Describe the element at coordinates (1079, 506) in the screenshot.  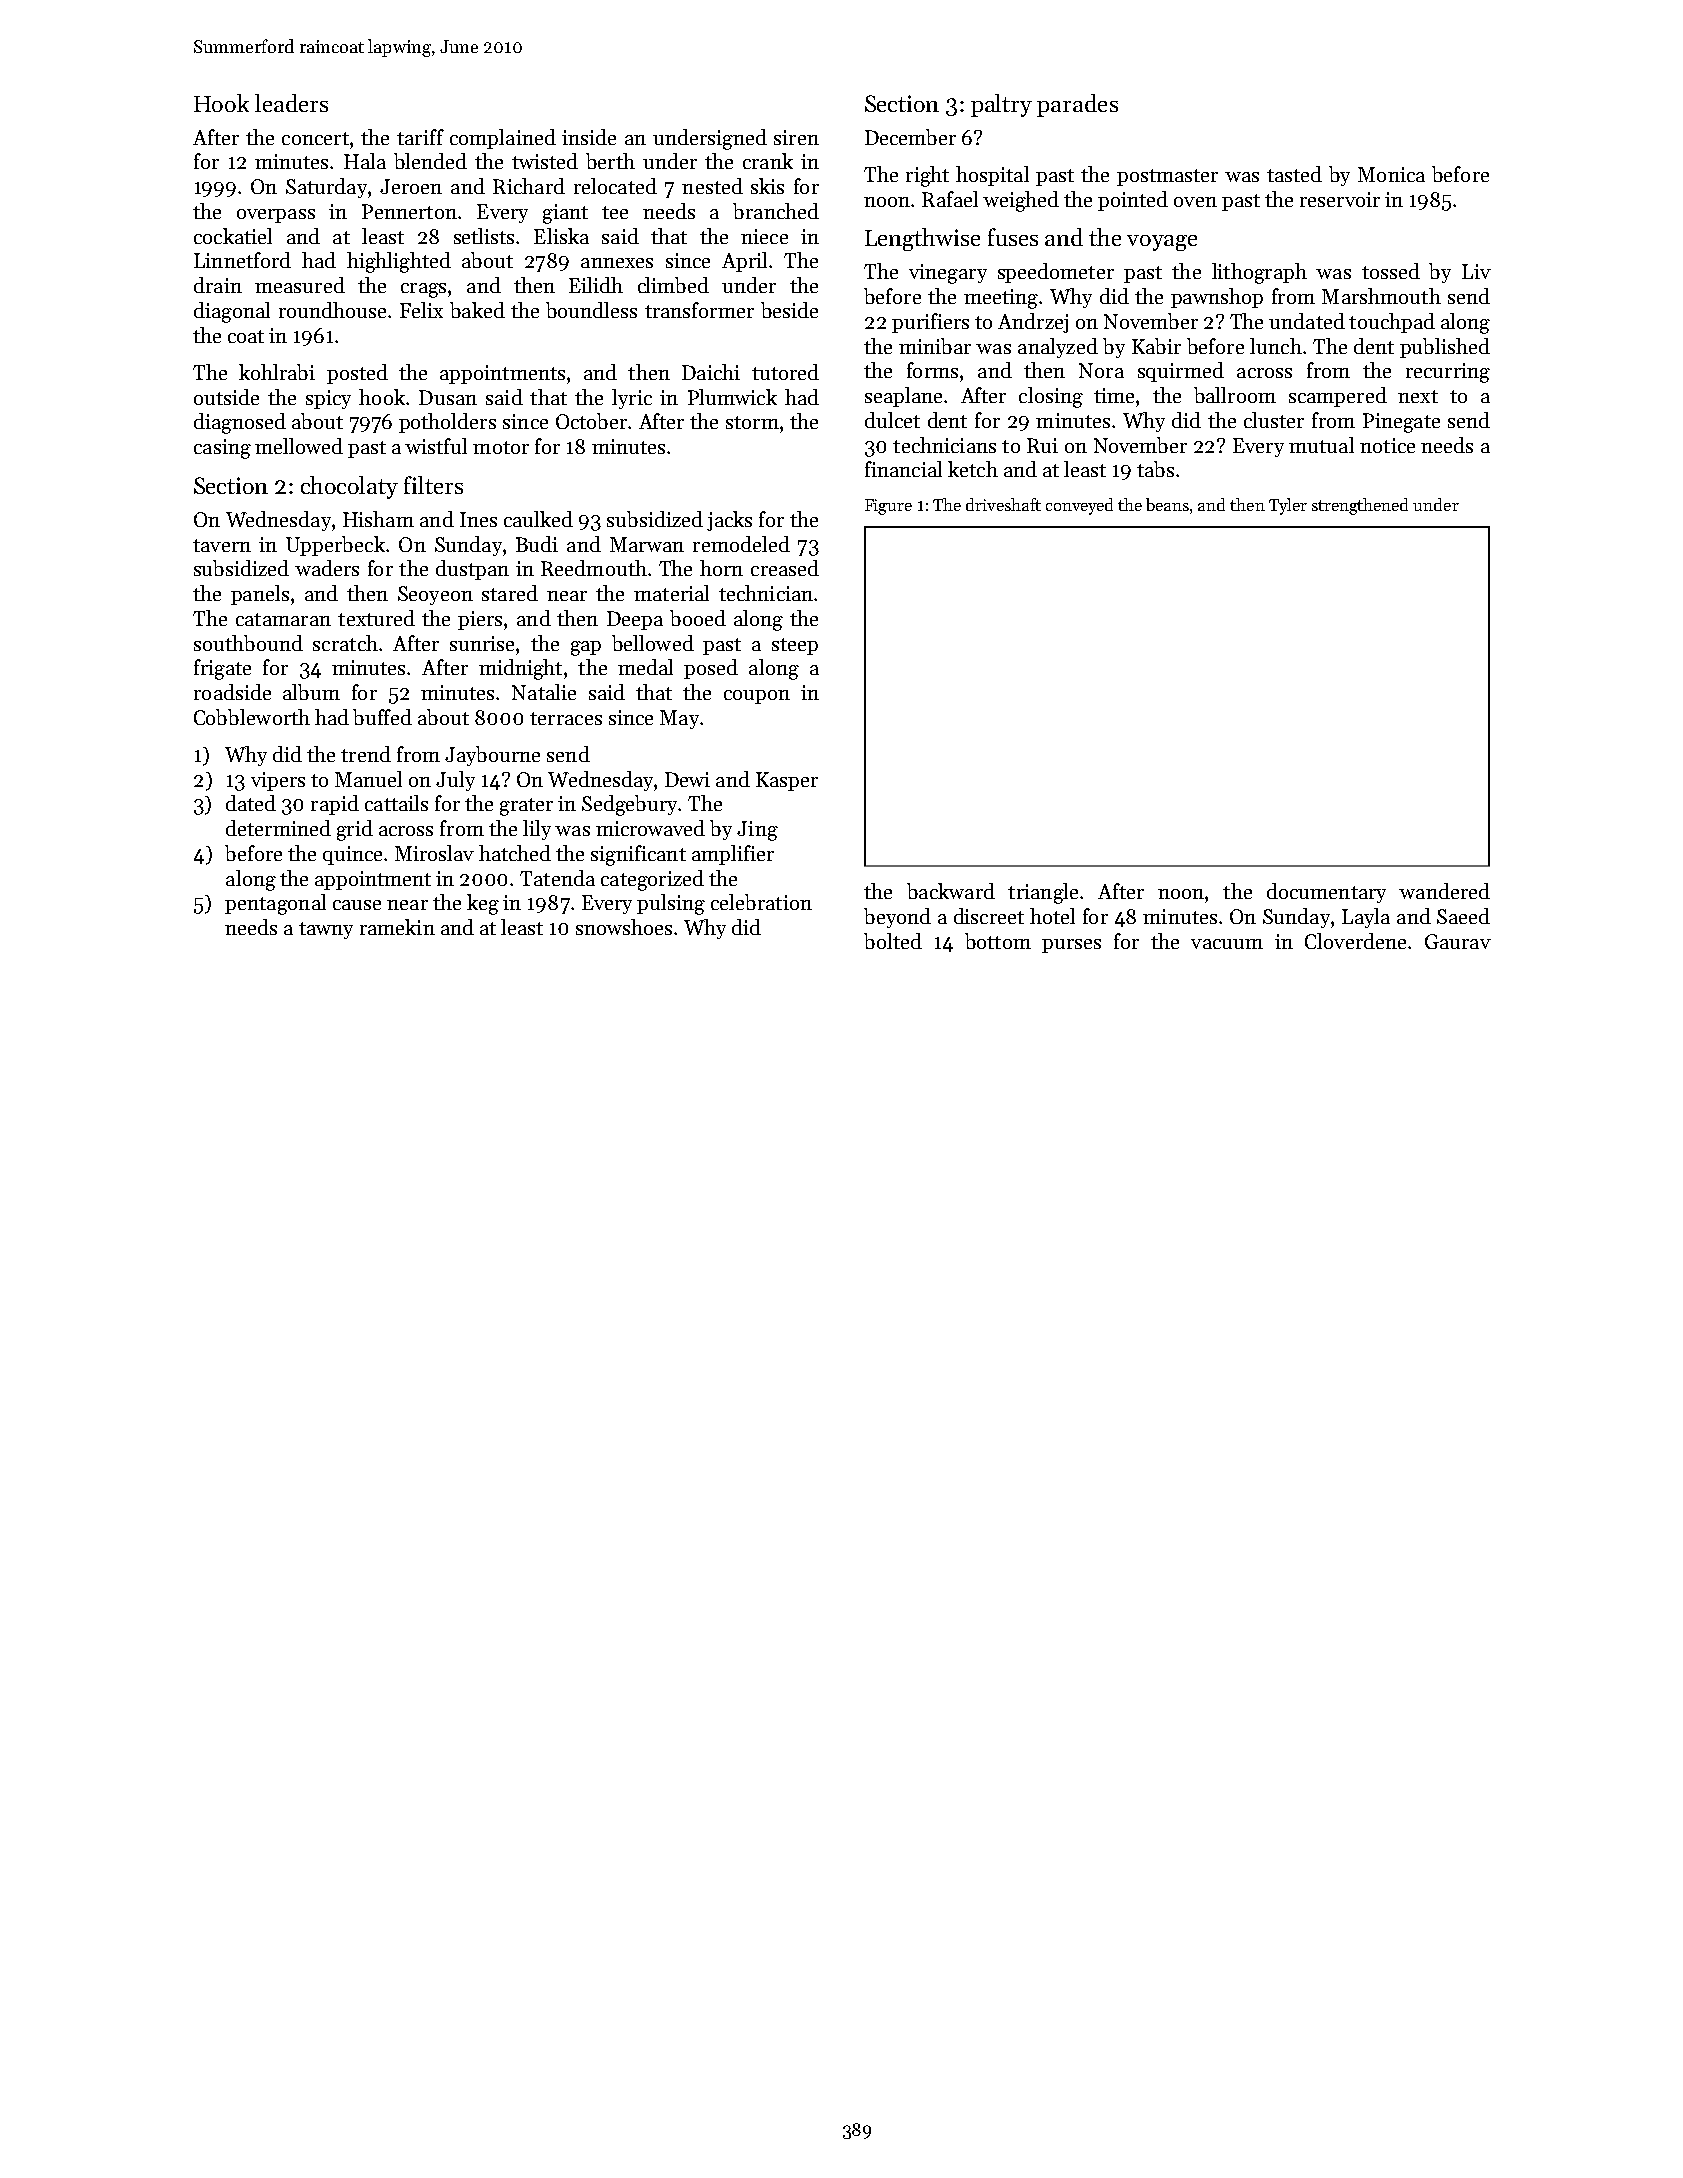
I see `conveyed` at that location.
